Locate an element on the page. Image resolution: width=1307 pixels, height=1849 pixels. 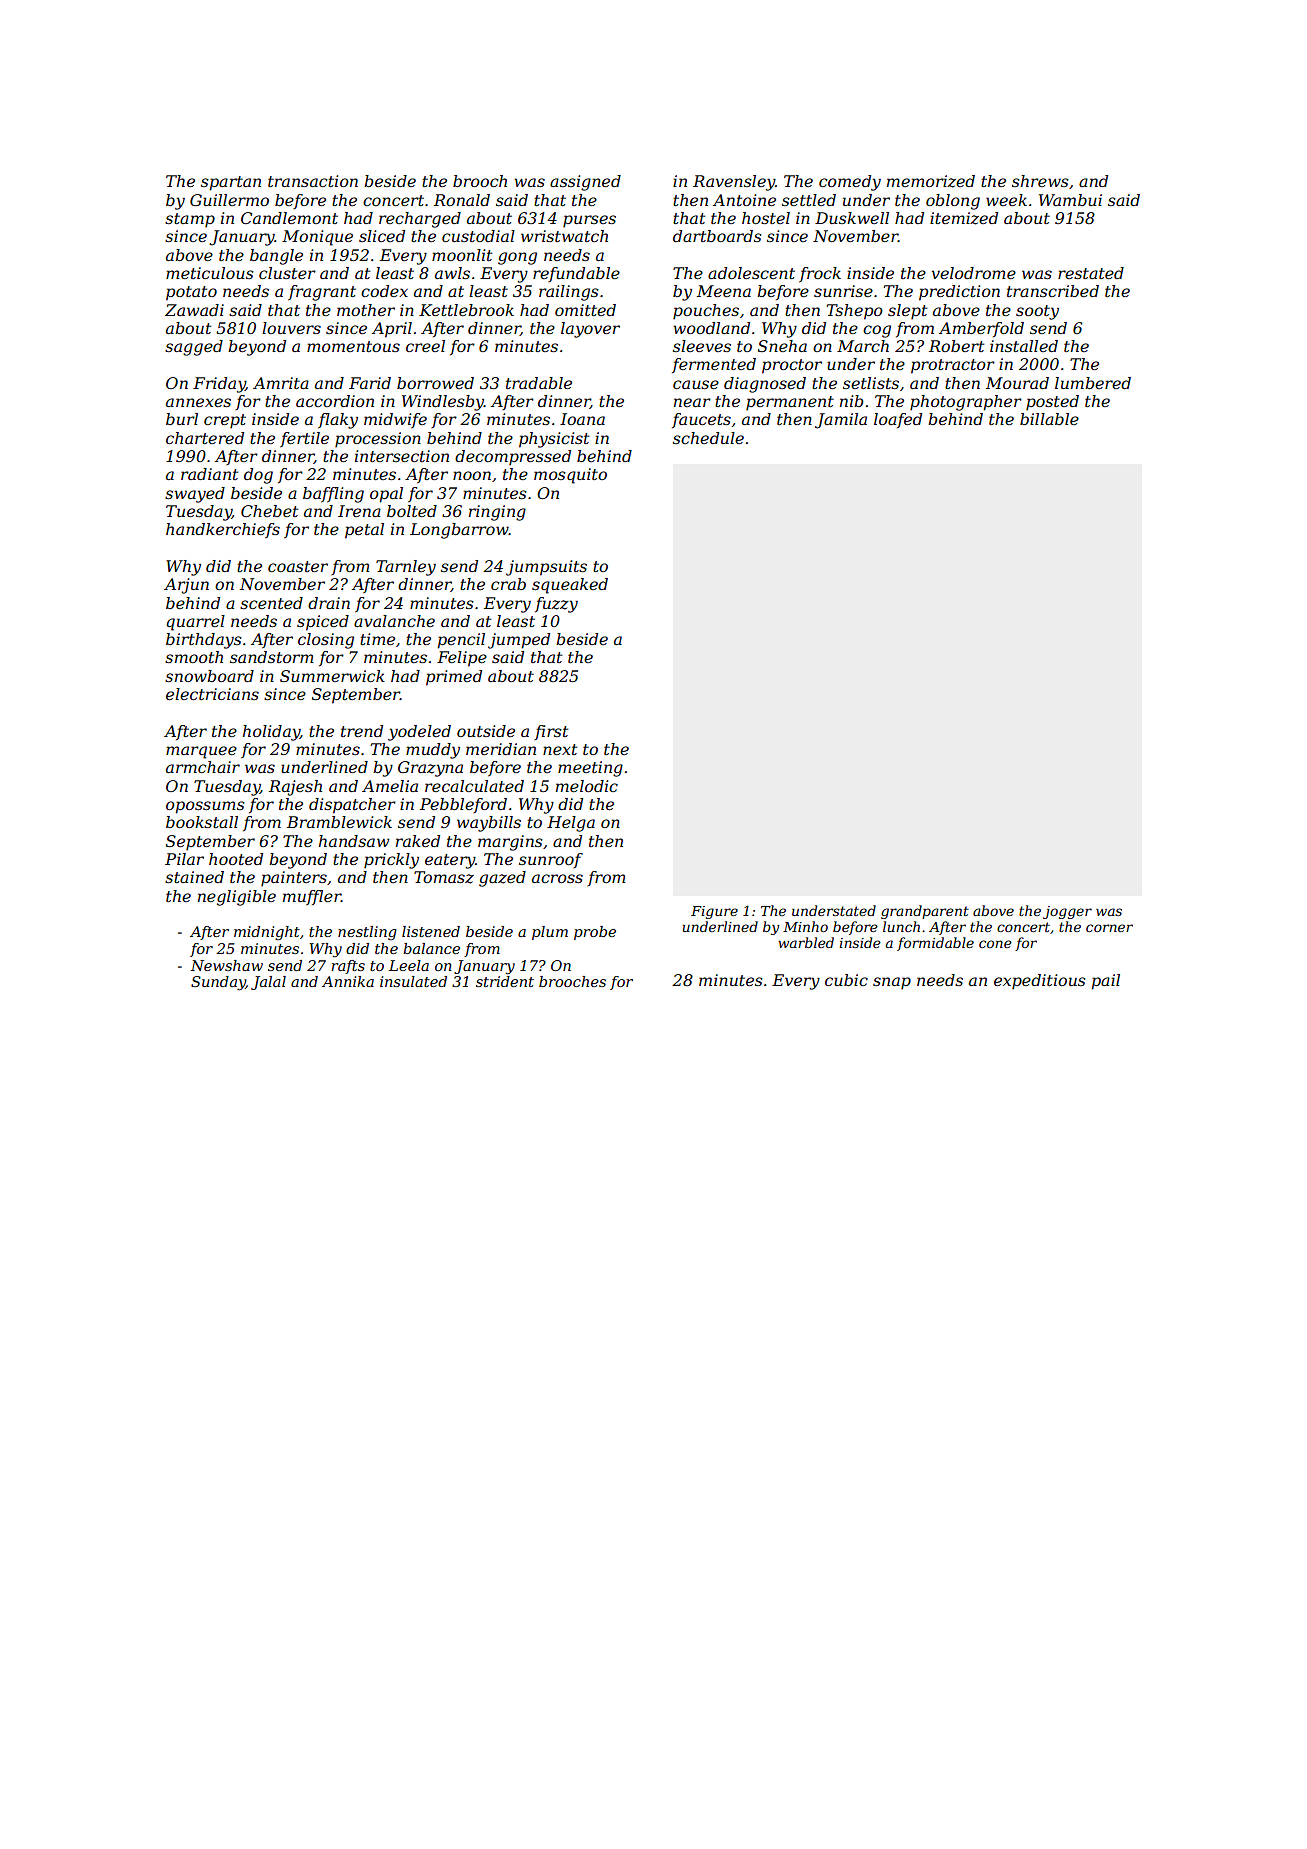
schedule is located at coordinates (708, 438).
